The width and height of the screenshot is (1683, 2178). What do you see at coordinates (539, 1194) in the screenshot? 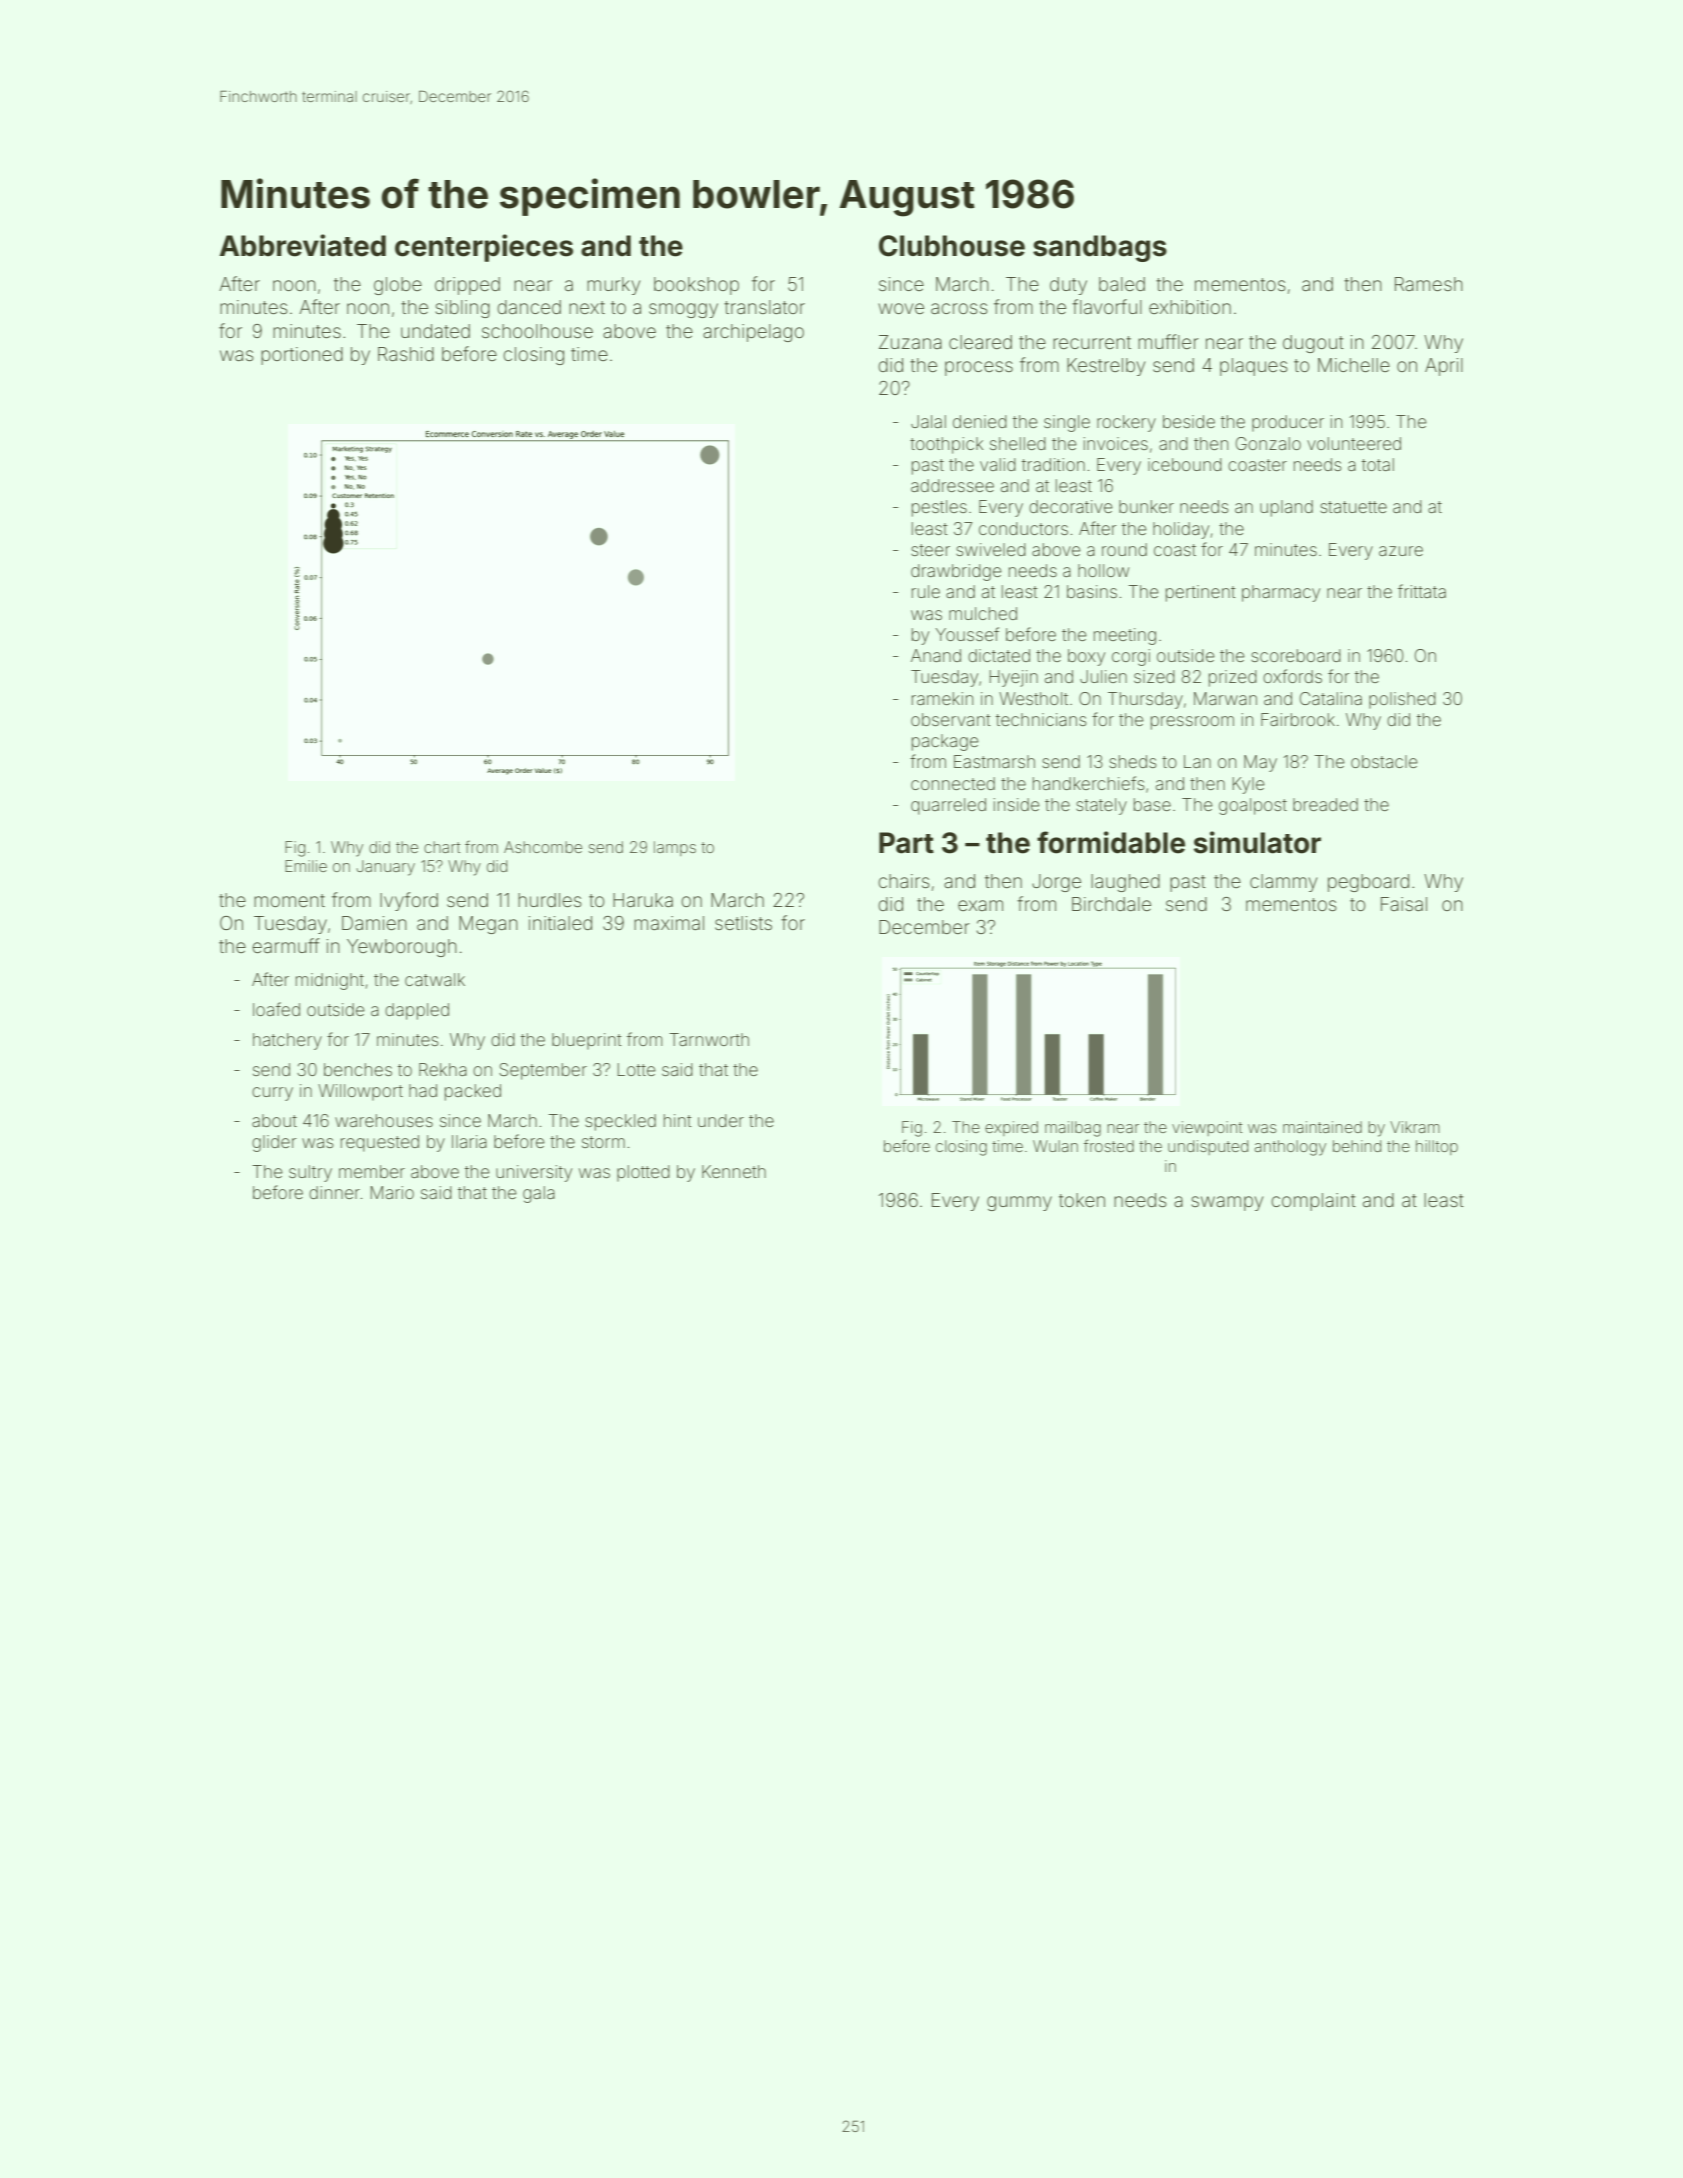
I see `gala` at bounding box center [539, 1194].
